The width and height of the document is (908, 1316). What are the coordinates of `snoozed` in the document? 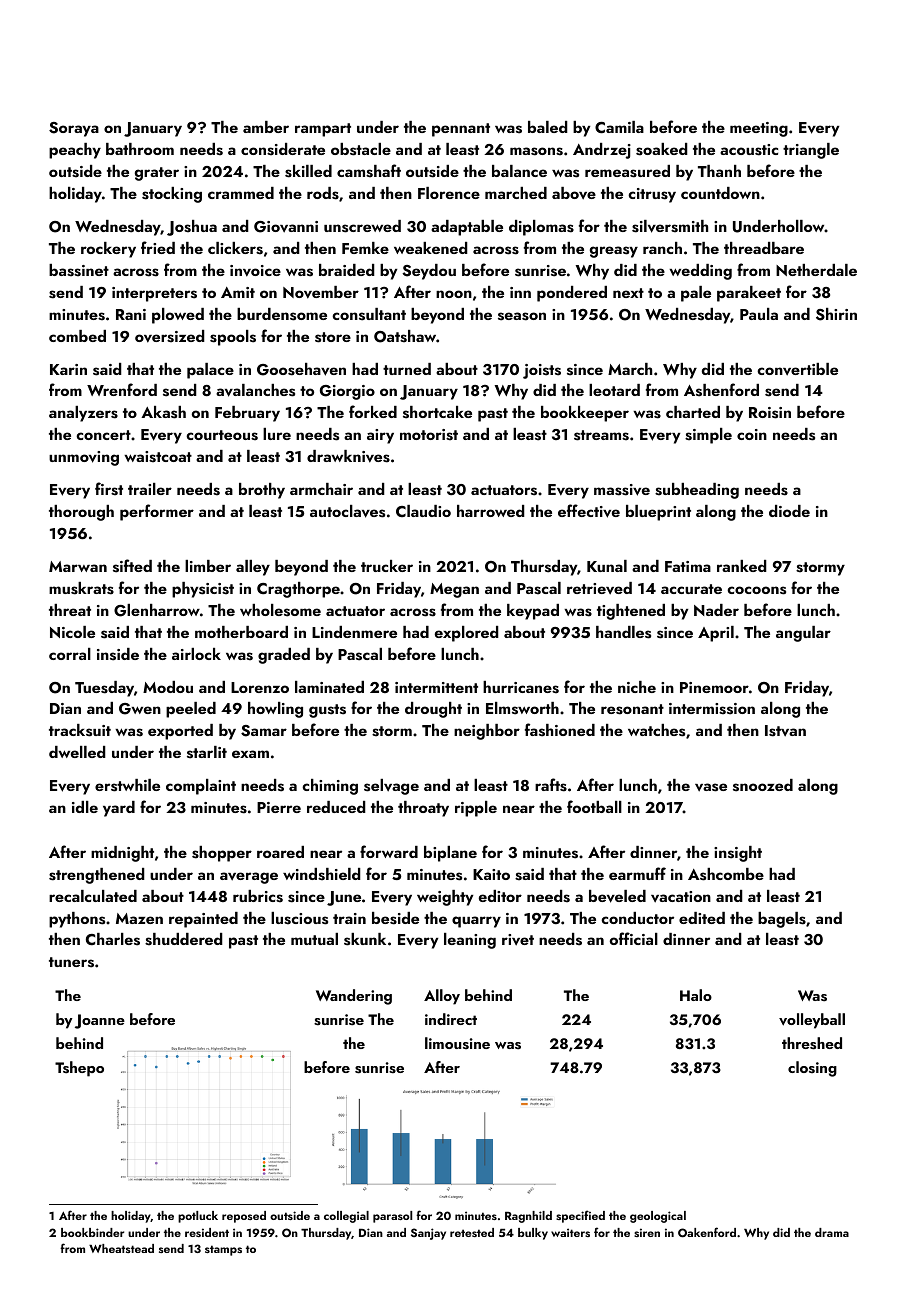 It's located at (763, 785).
